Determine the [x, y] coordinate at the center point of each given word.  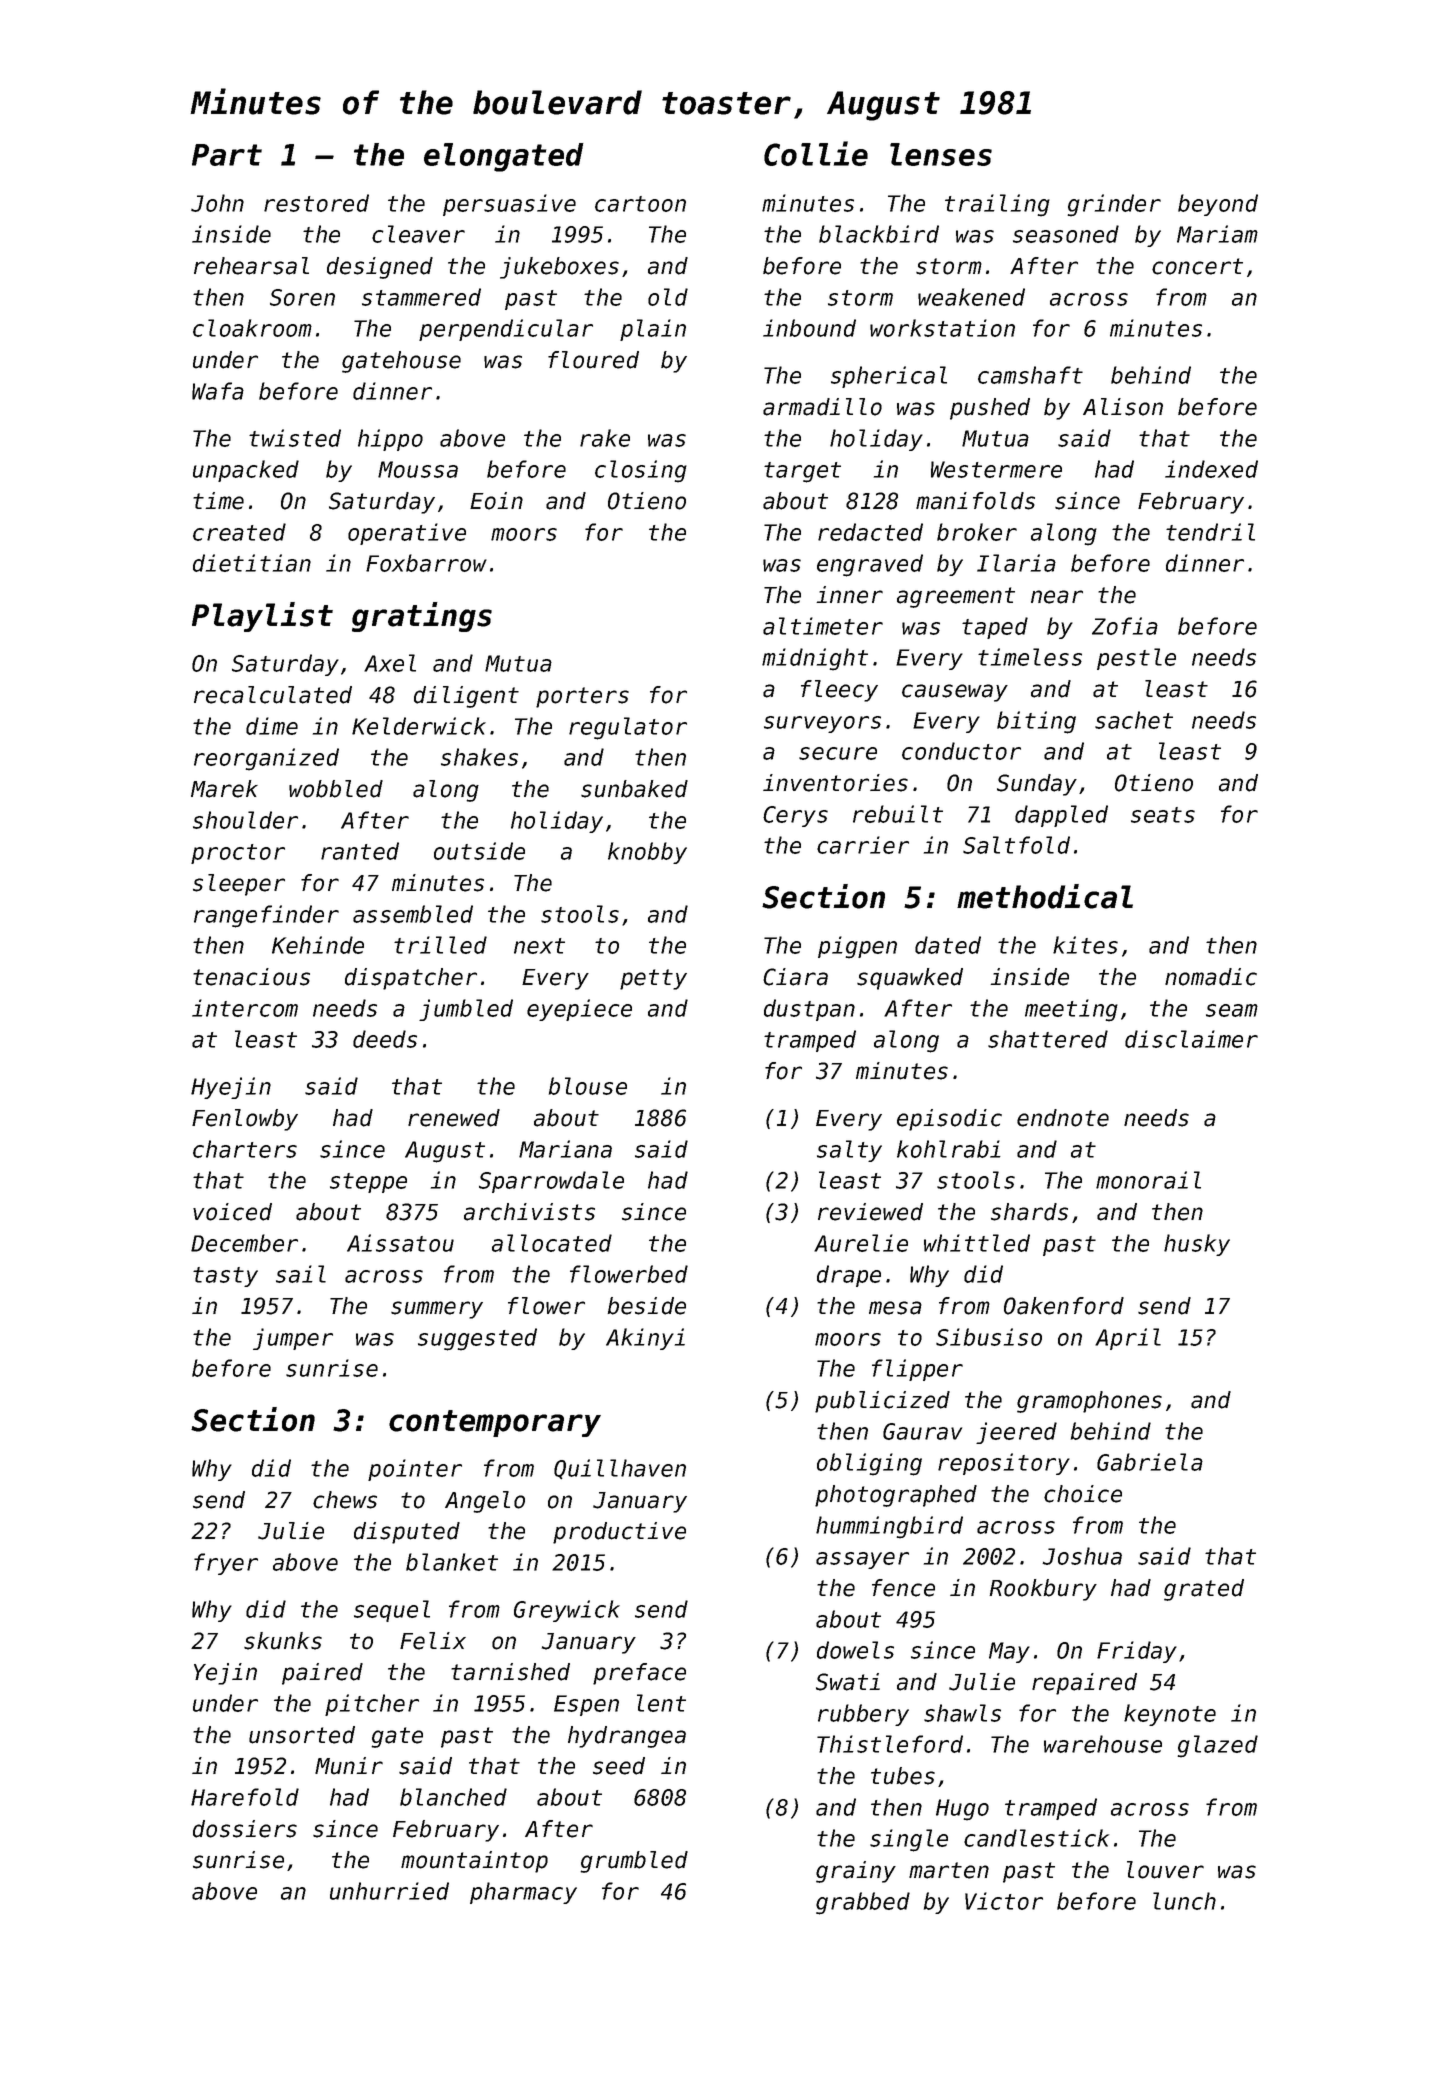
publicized [882, 1402]
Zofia [1125, 626]
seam [1232, 1010]
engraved [870, 565]
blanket [452, 1562]
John [217, 203]
